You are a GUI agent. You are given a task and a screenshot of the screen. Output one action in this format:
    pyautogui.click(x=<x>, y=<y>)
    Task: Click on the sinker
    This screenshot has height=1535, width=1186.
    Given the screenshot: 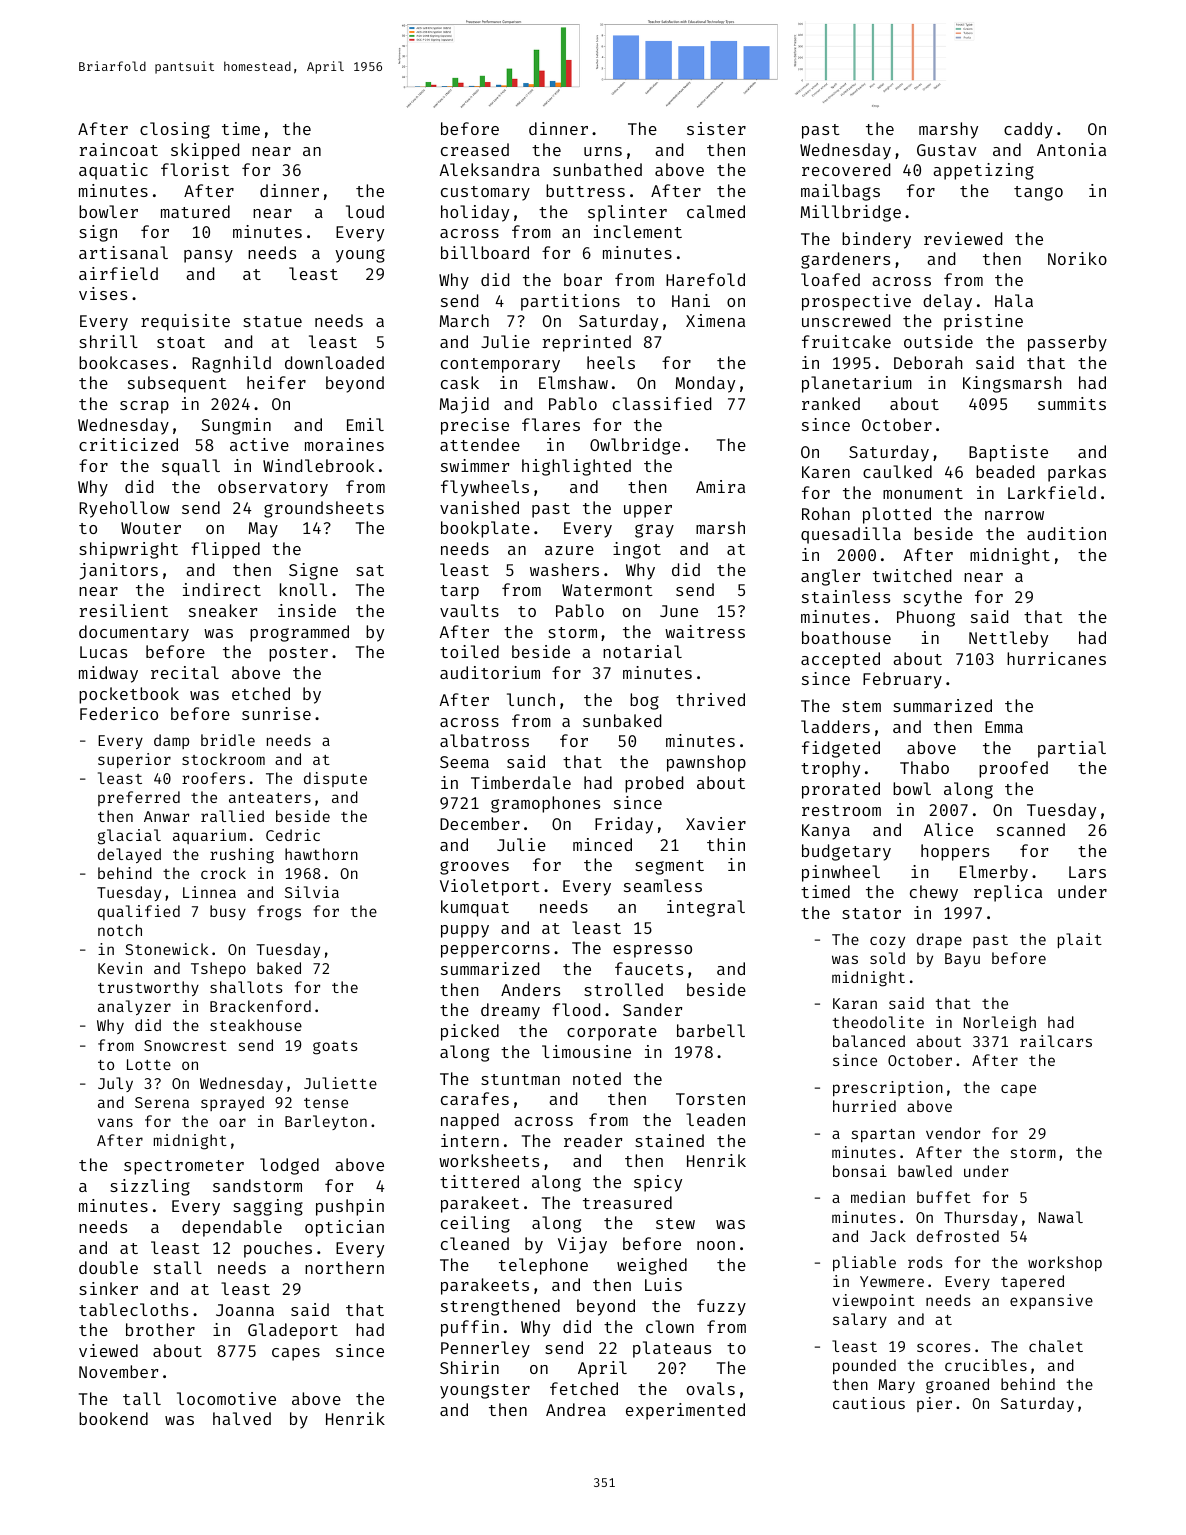 What is the action you would take?
    pyautogui.click(x=108, y=1288)
